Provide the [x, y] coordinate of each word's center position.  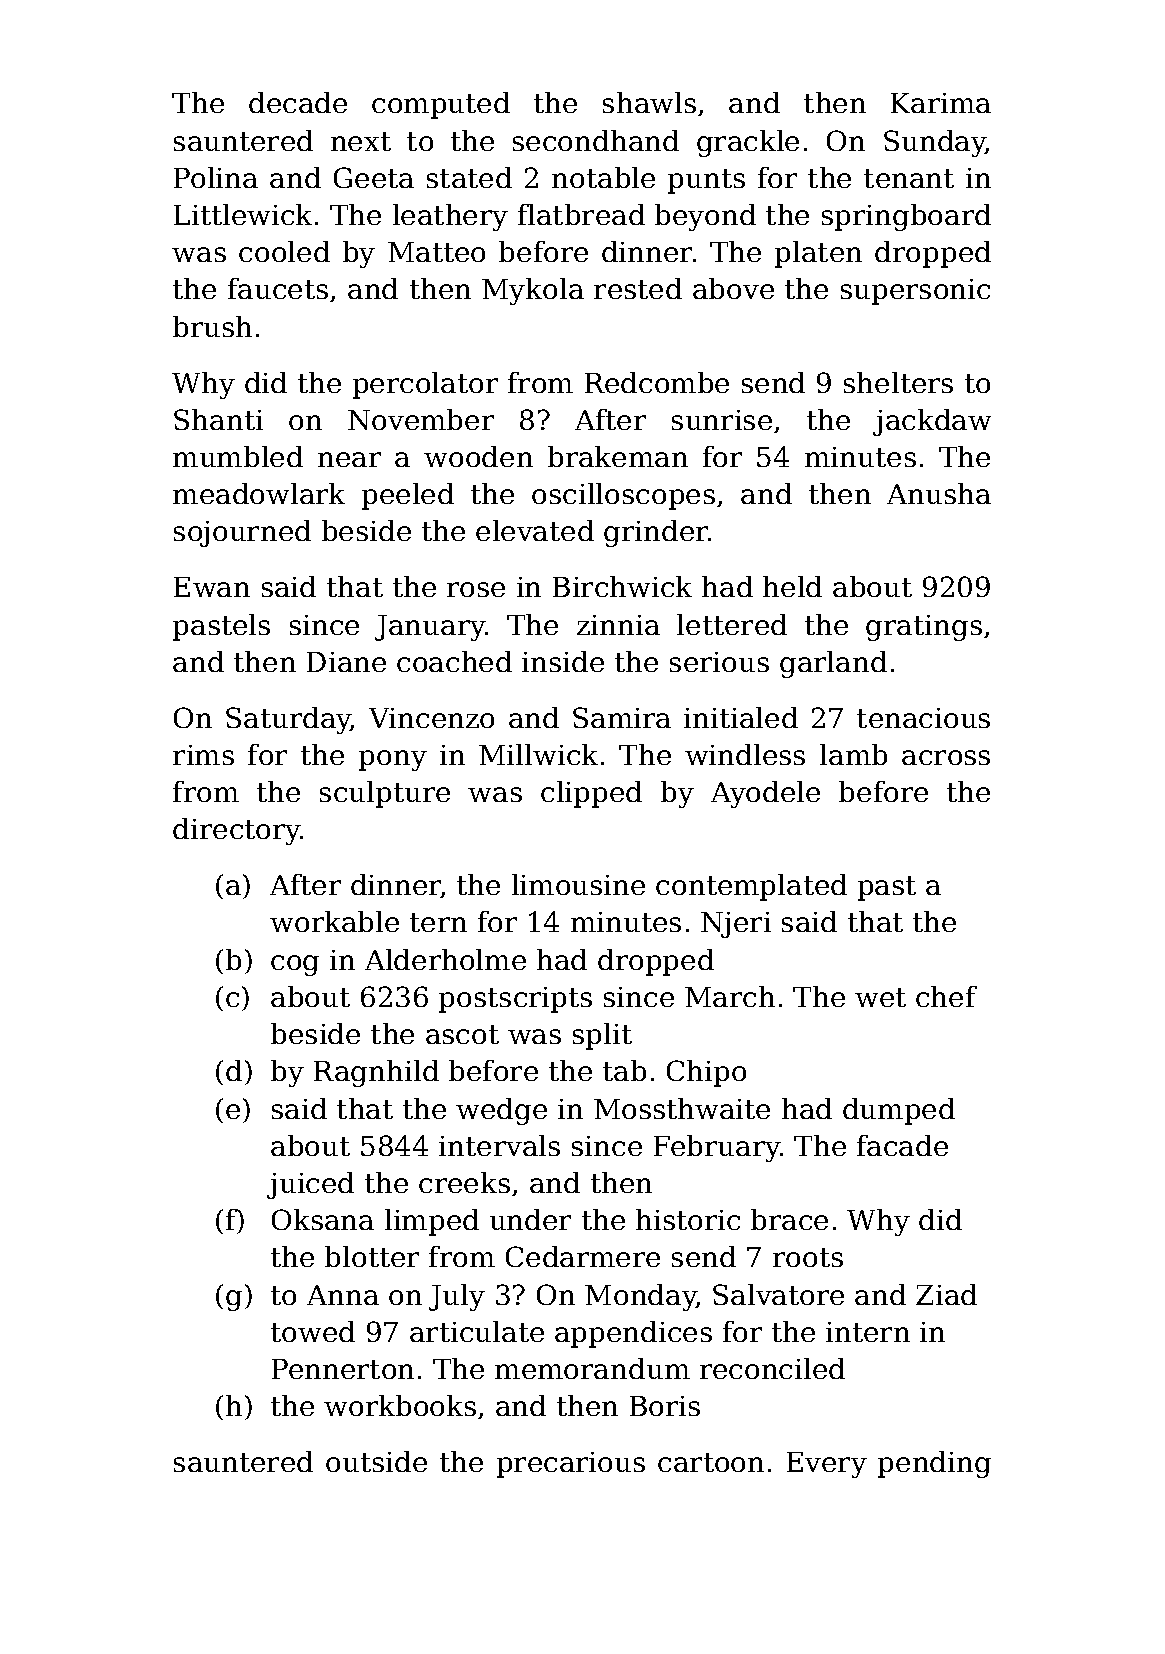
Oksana [323, 1219]
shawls [649, 102]
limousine [578, 884]
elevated [535, 530]
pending [934, 1464]
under [530, 1219]
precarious [571, 1465]
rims [203, 755]
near [349, 459]
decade [298, 102]
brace [789, 1219]
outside [376, 1461]
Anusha [939, 493]
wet [880, 997]
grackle [748, 143]
